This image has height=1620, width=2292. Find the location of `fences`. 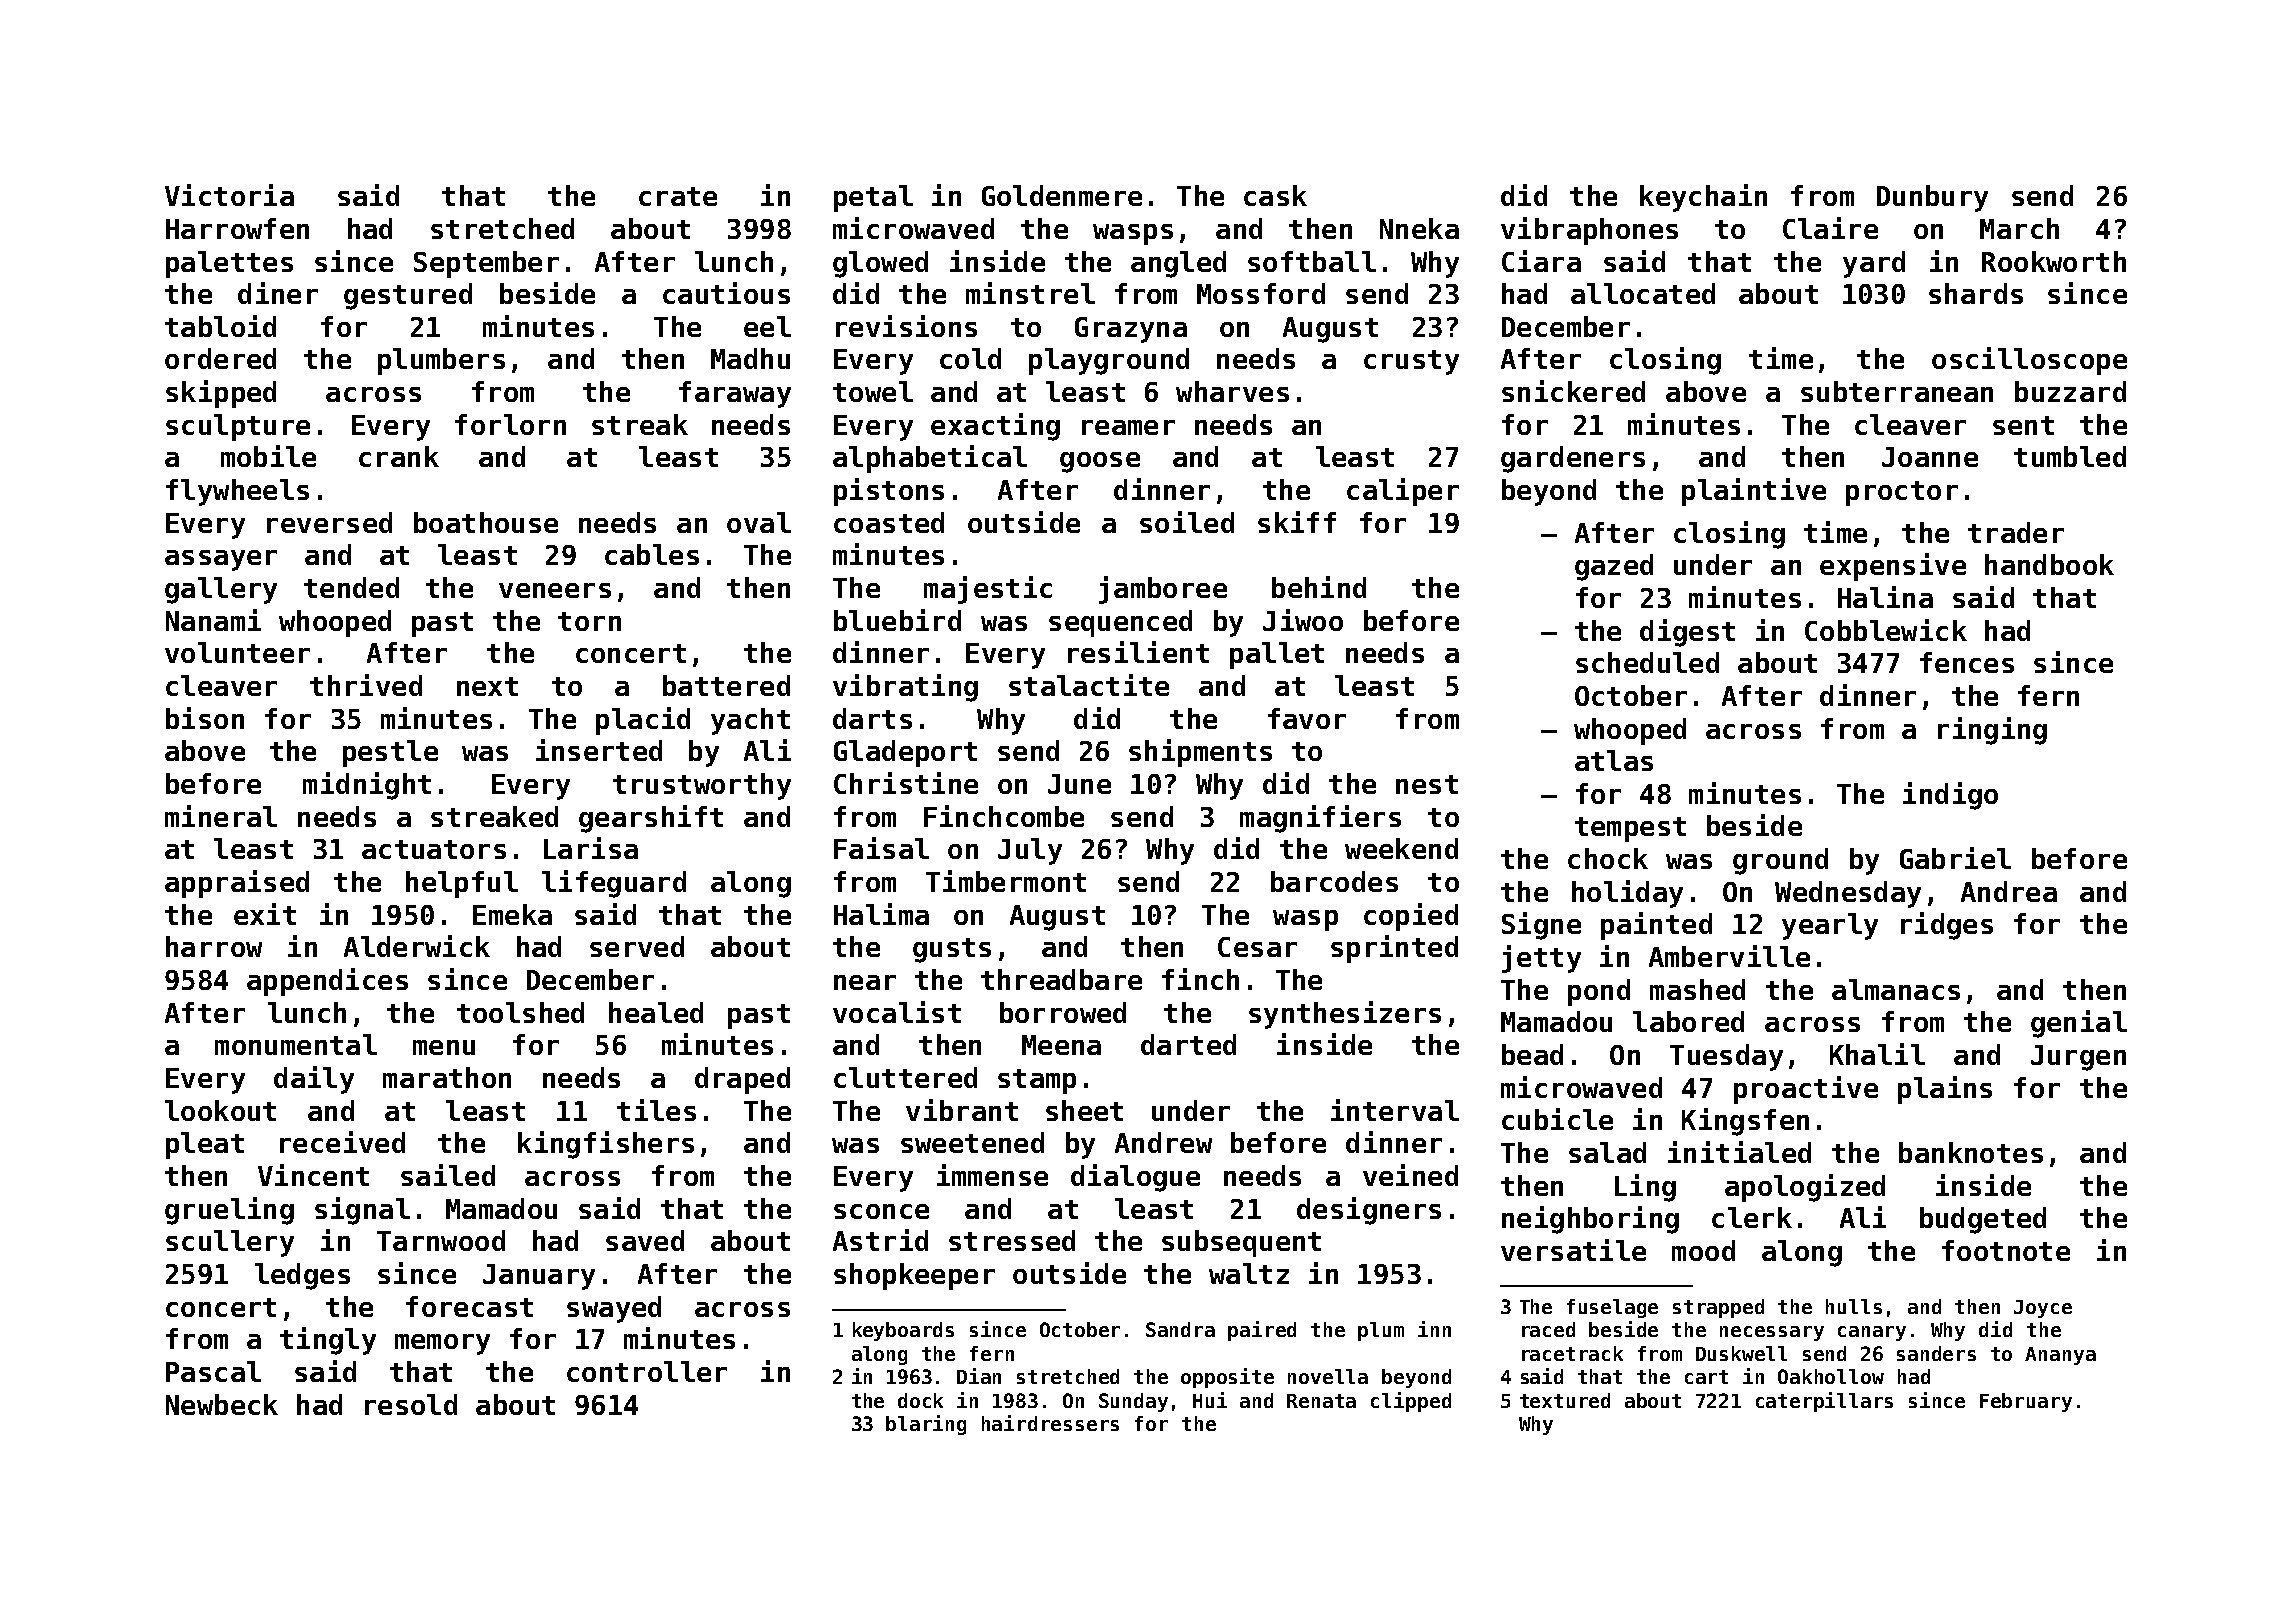

fences is located at coordinates (1967, 662).
